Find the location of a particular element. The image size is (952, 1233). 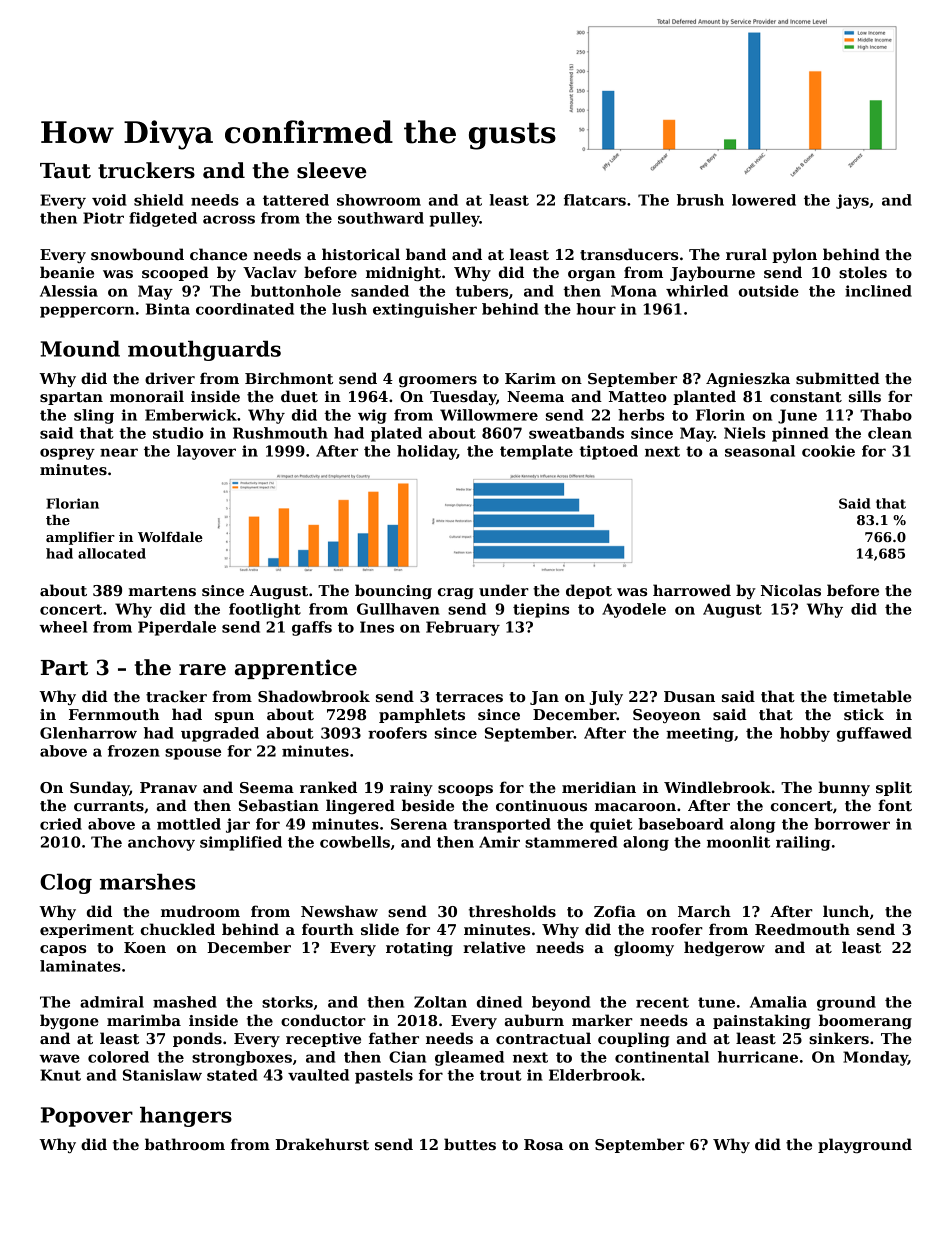

Glenharrow is located at coordinates (88, 733).
